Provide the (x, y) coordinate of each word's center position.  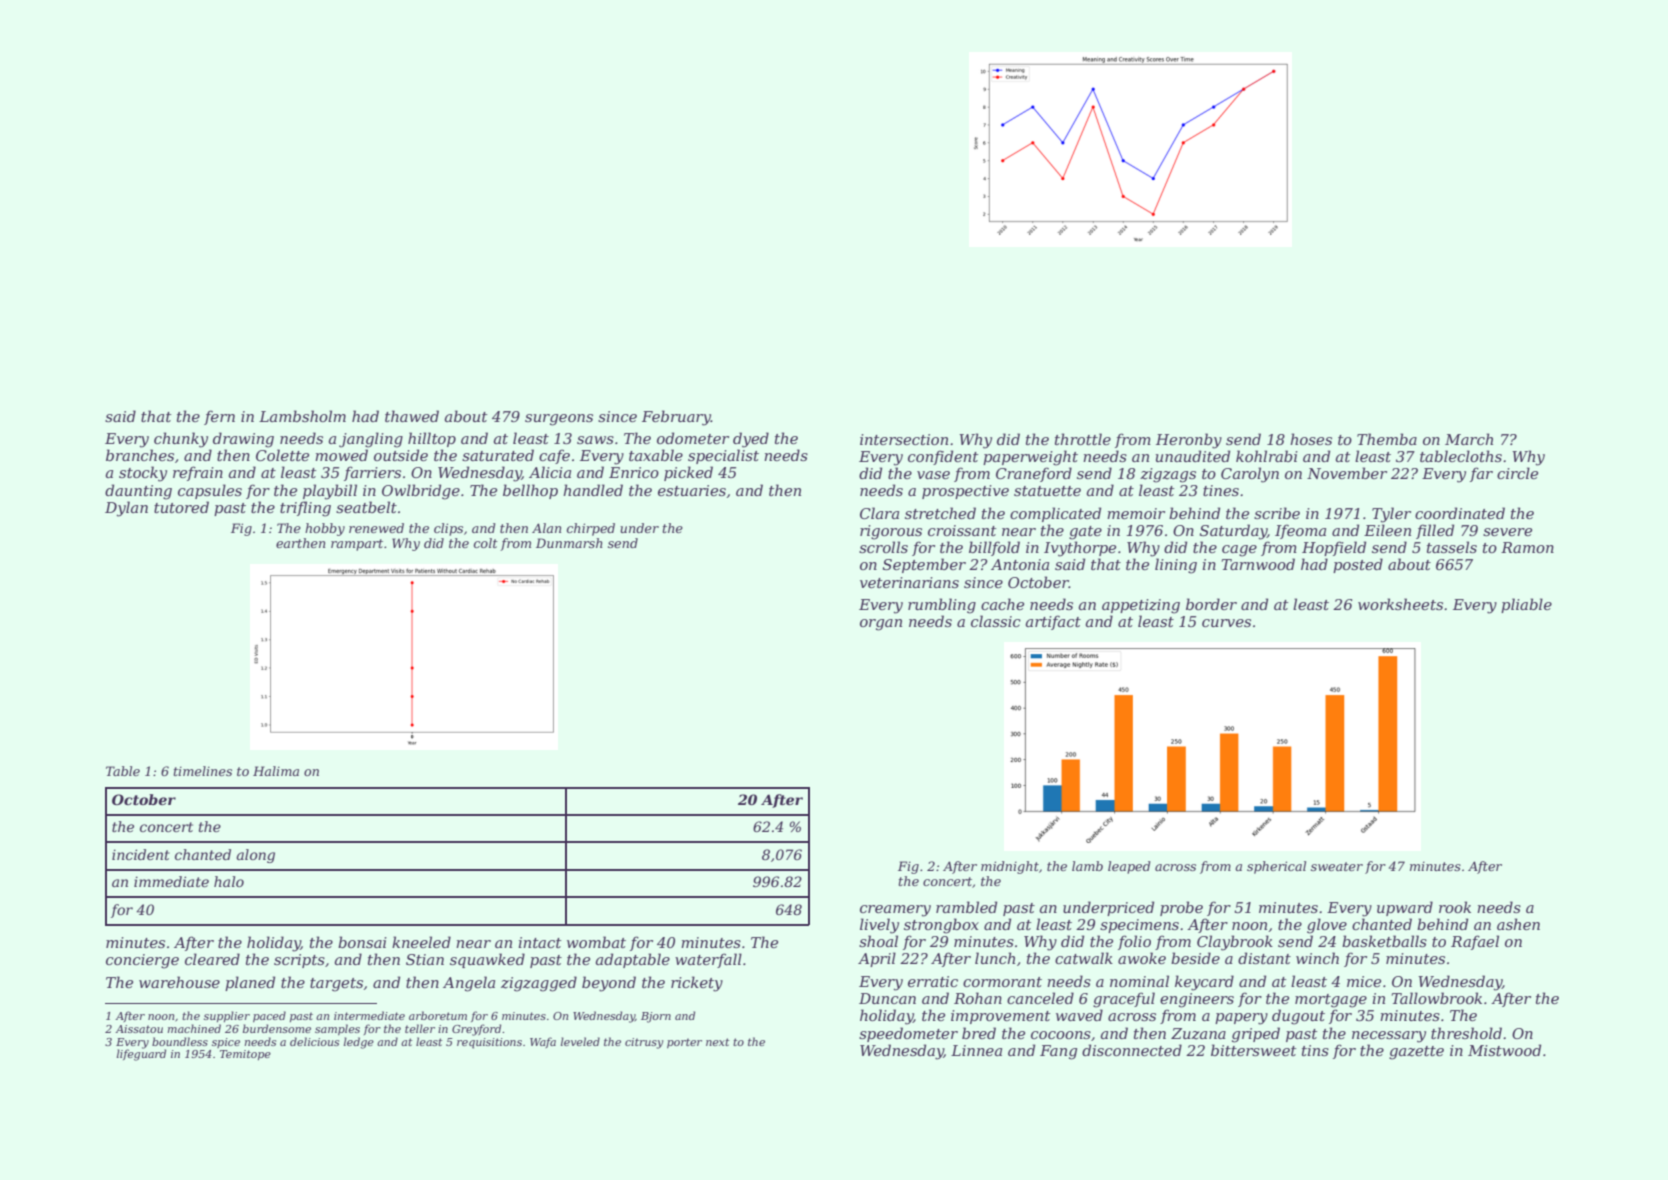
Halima (276, 771)
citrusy (644, 1043)
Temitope (245, 1055)
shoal (878, 941)
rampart (357, 545)
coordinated (1460, 513)
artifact (1053, 622)
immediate (171, 881)
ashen (1518, 924)
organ (881, 625)
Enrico (634, 472)
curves (1226, 623)
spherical (1276, 867)
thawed (412, 416)
